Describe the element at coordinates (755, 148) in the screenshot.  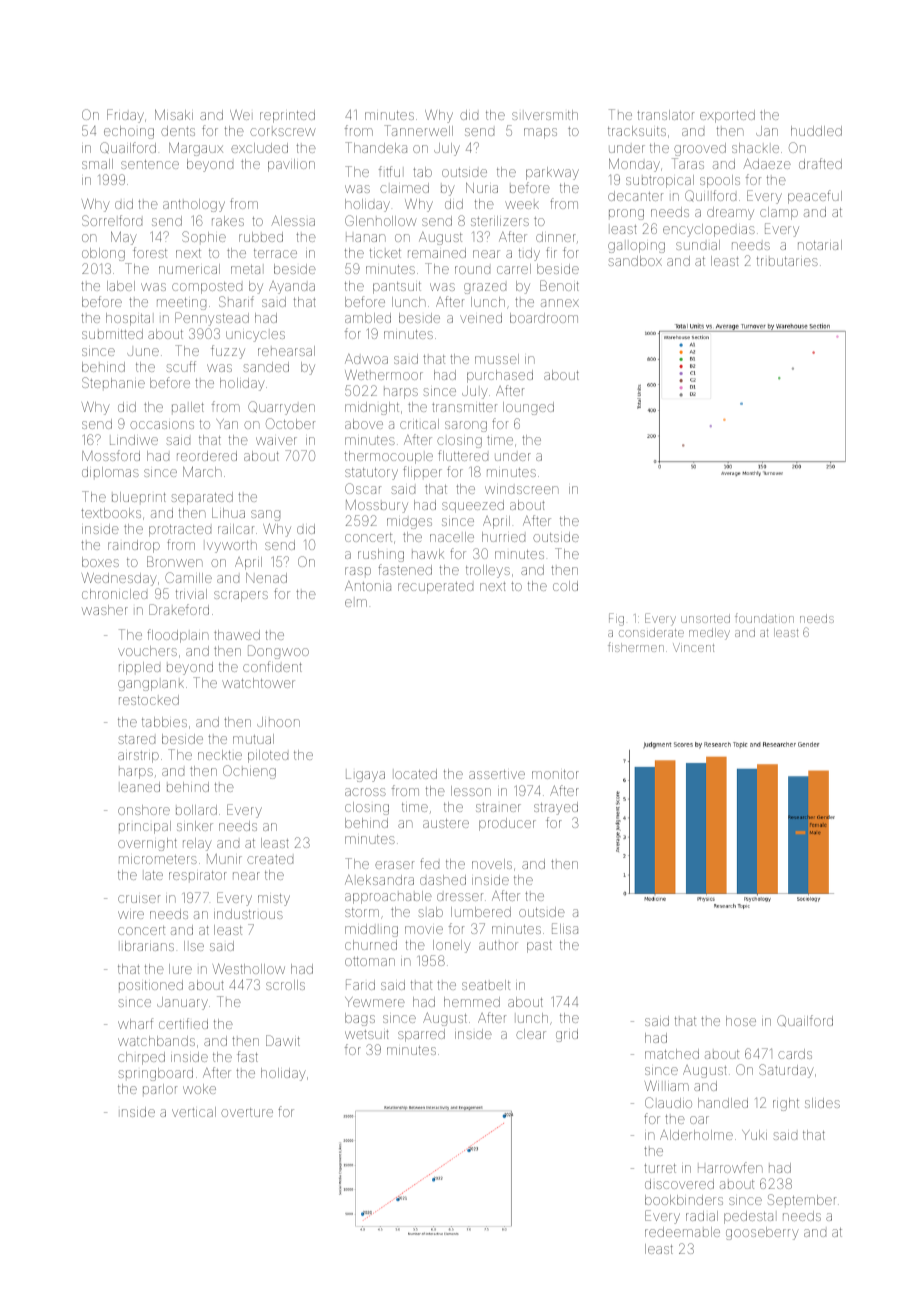
I see `shackle` at that location.
